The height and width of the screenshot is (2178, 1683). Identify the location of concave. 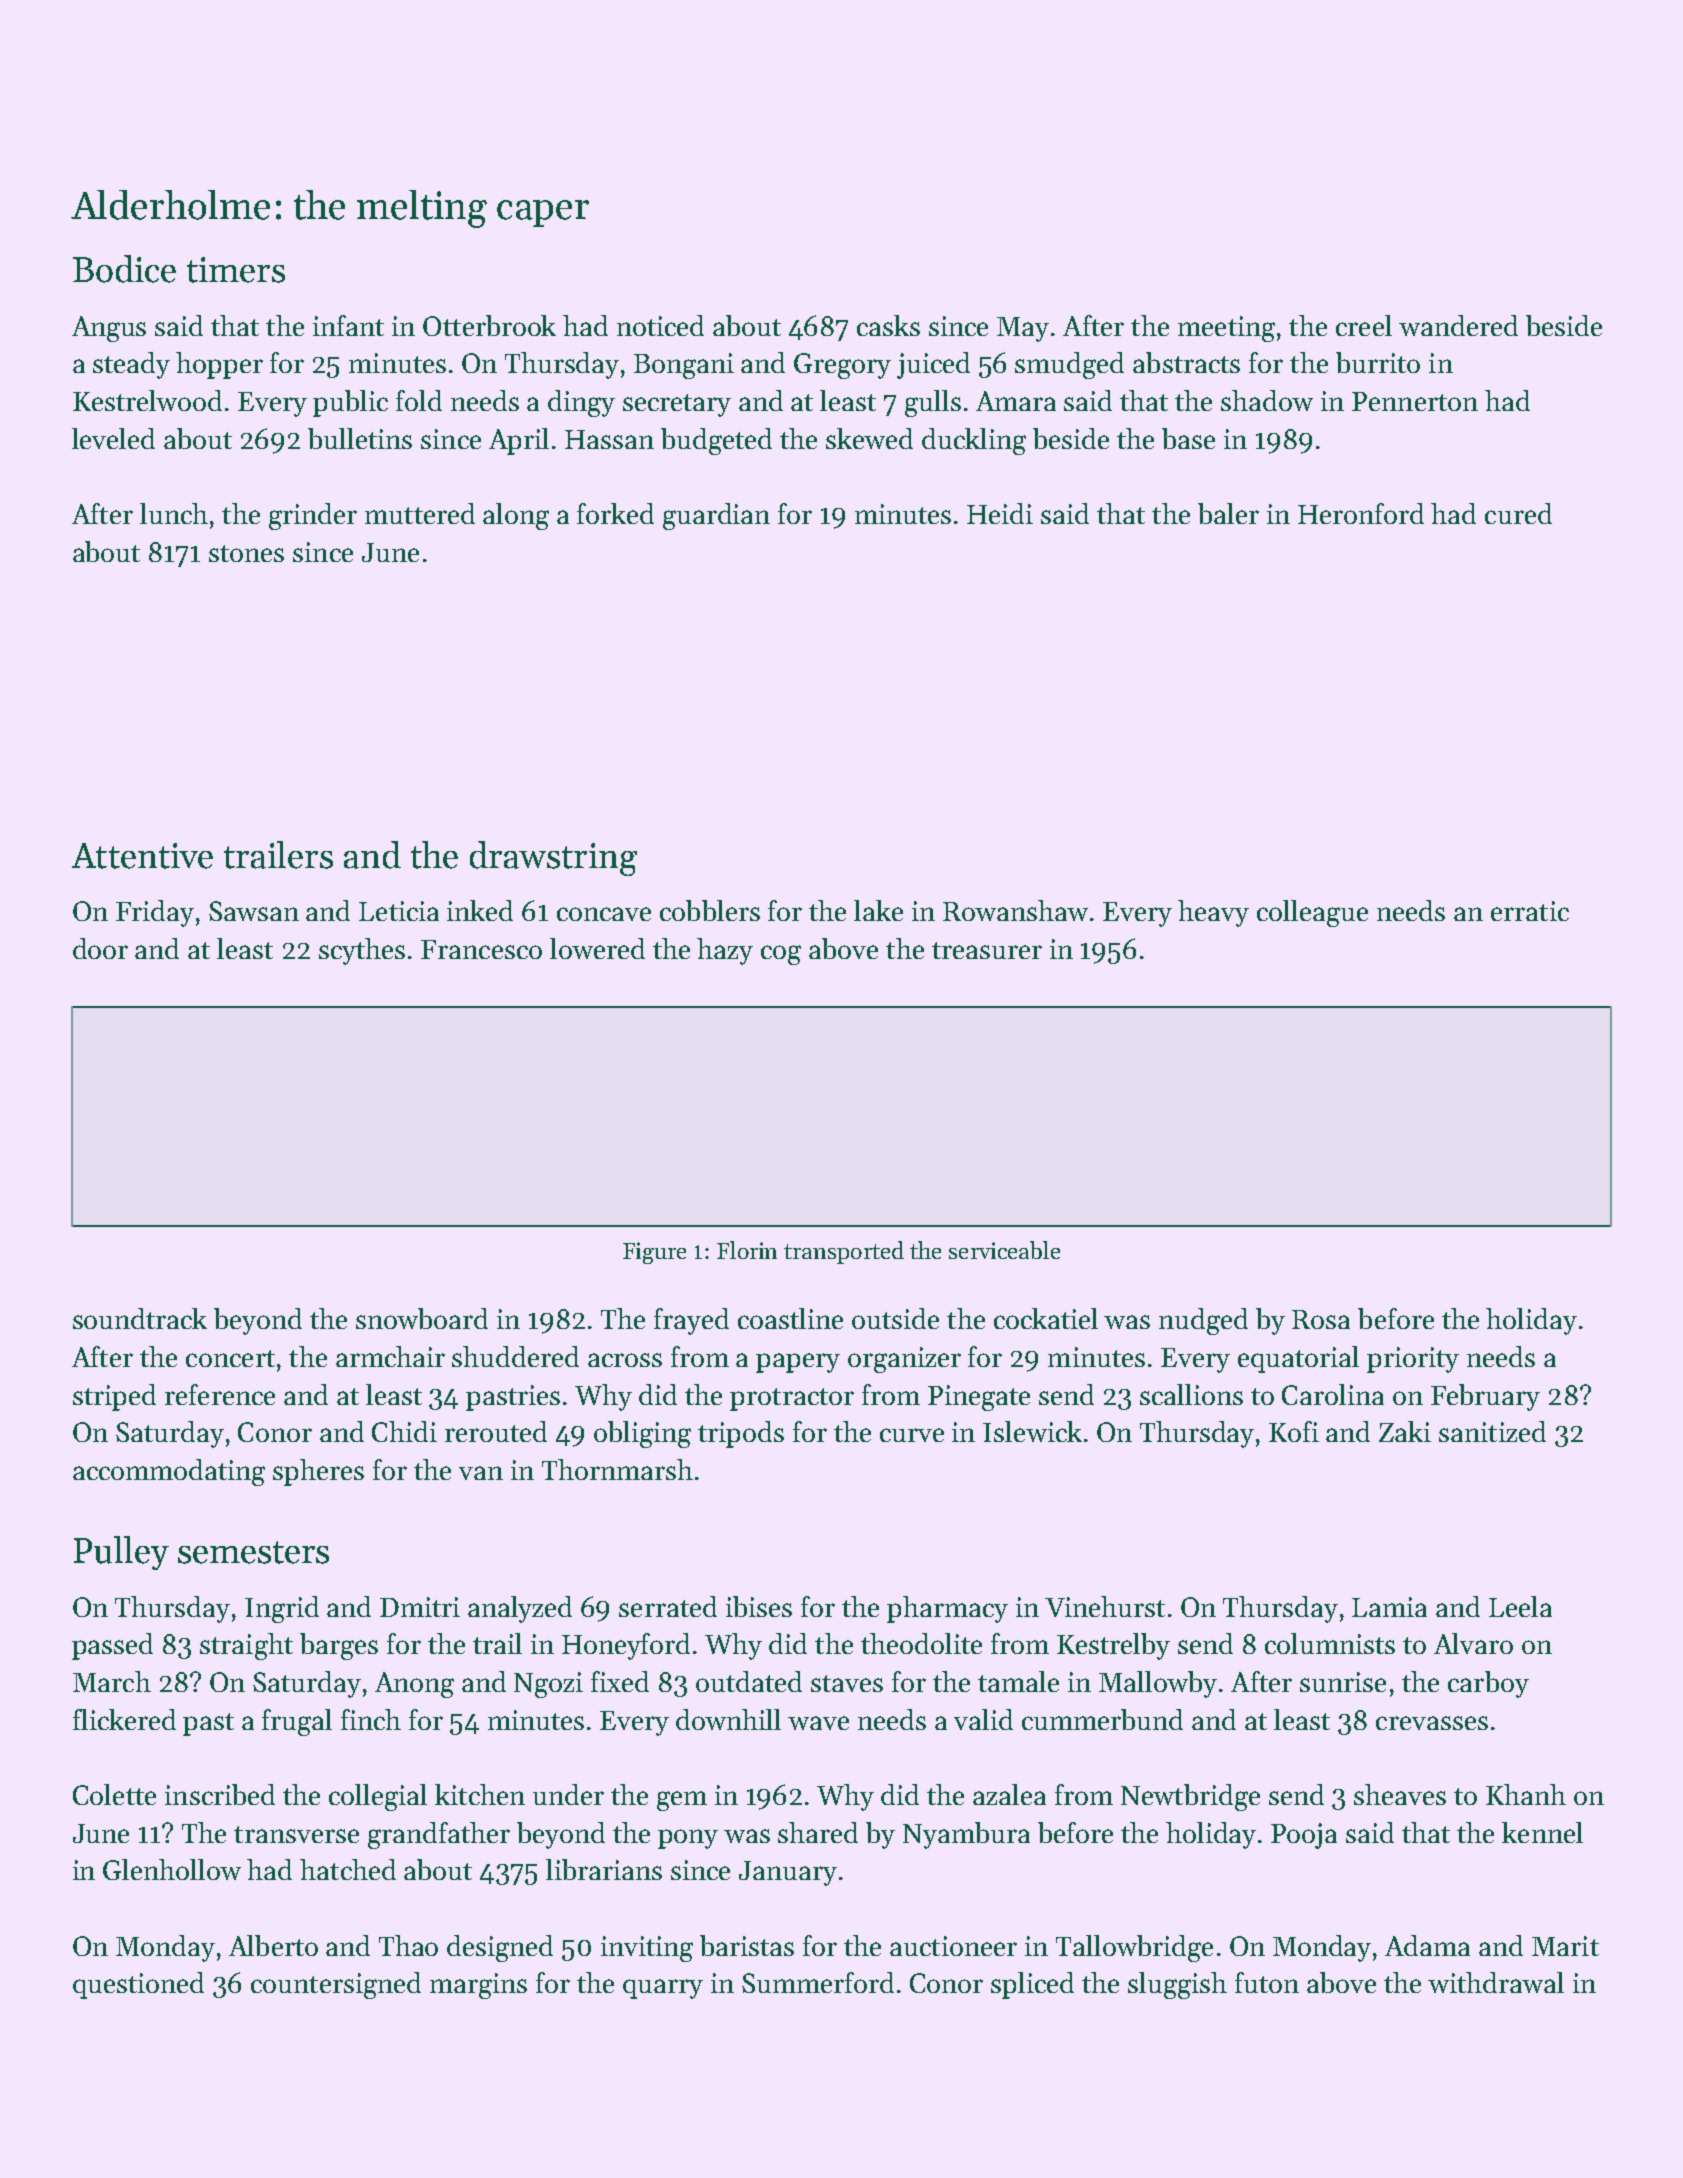
(604, 914).
